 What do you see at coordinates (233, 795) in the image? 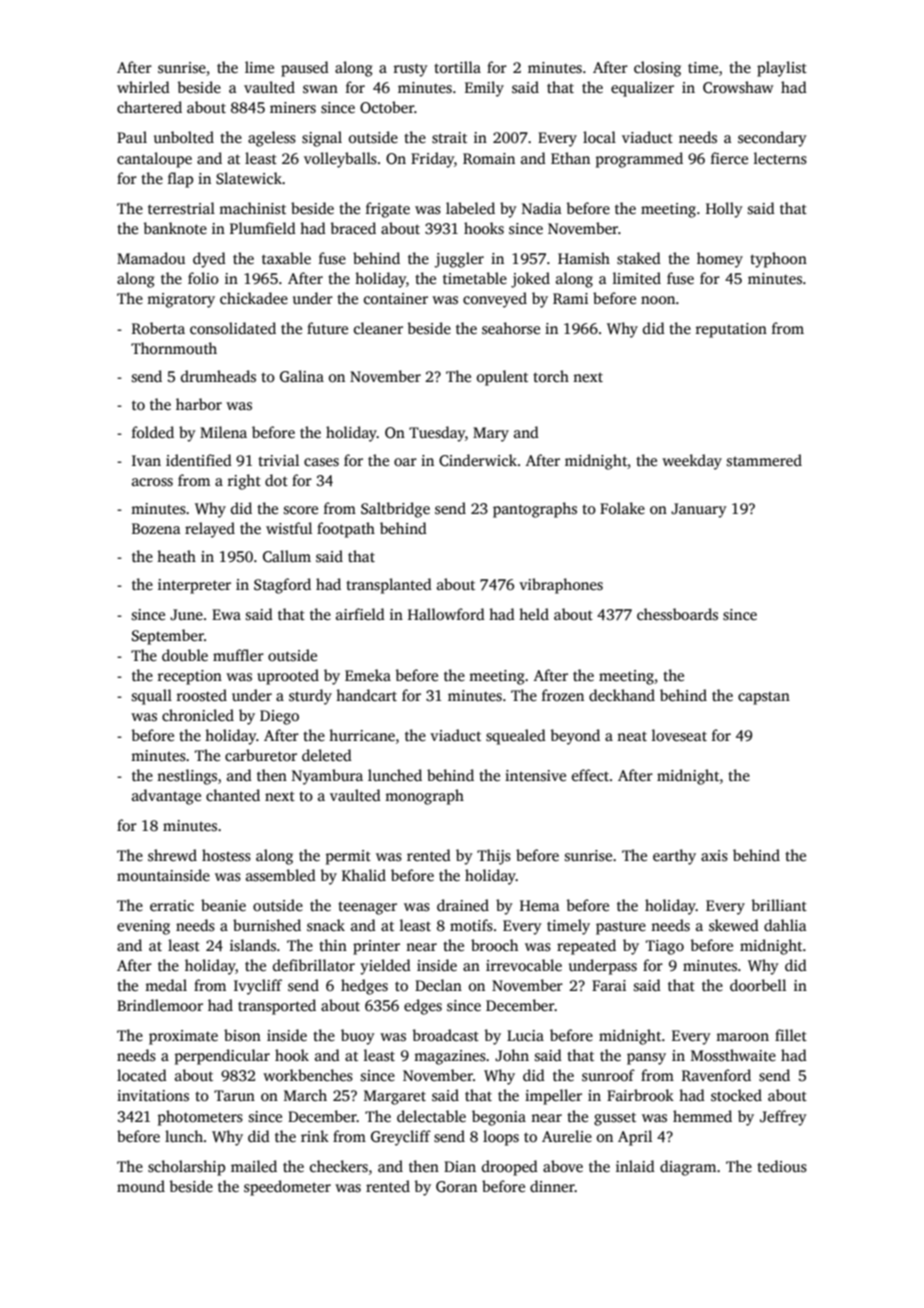
I see `chanted` at bounding box center [233, 795].
